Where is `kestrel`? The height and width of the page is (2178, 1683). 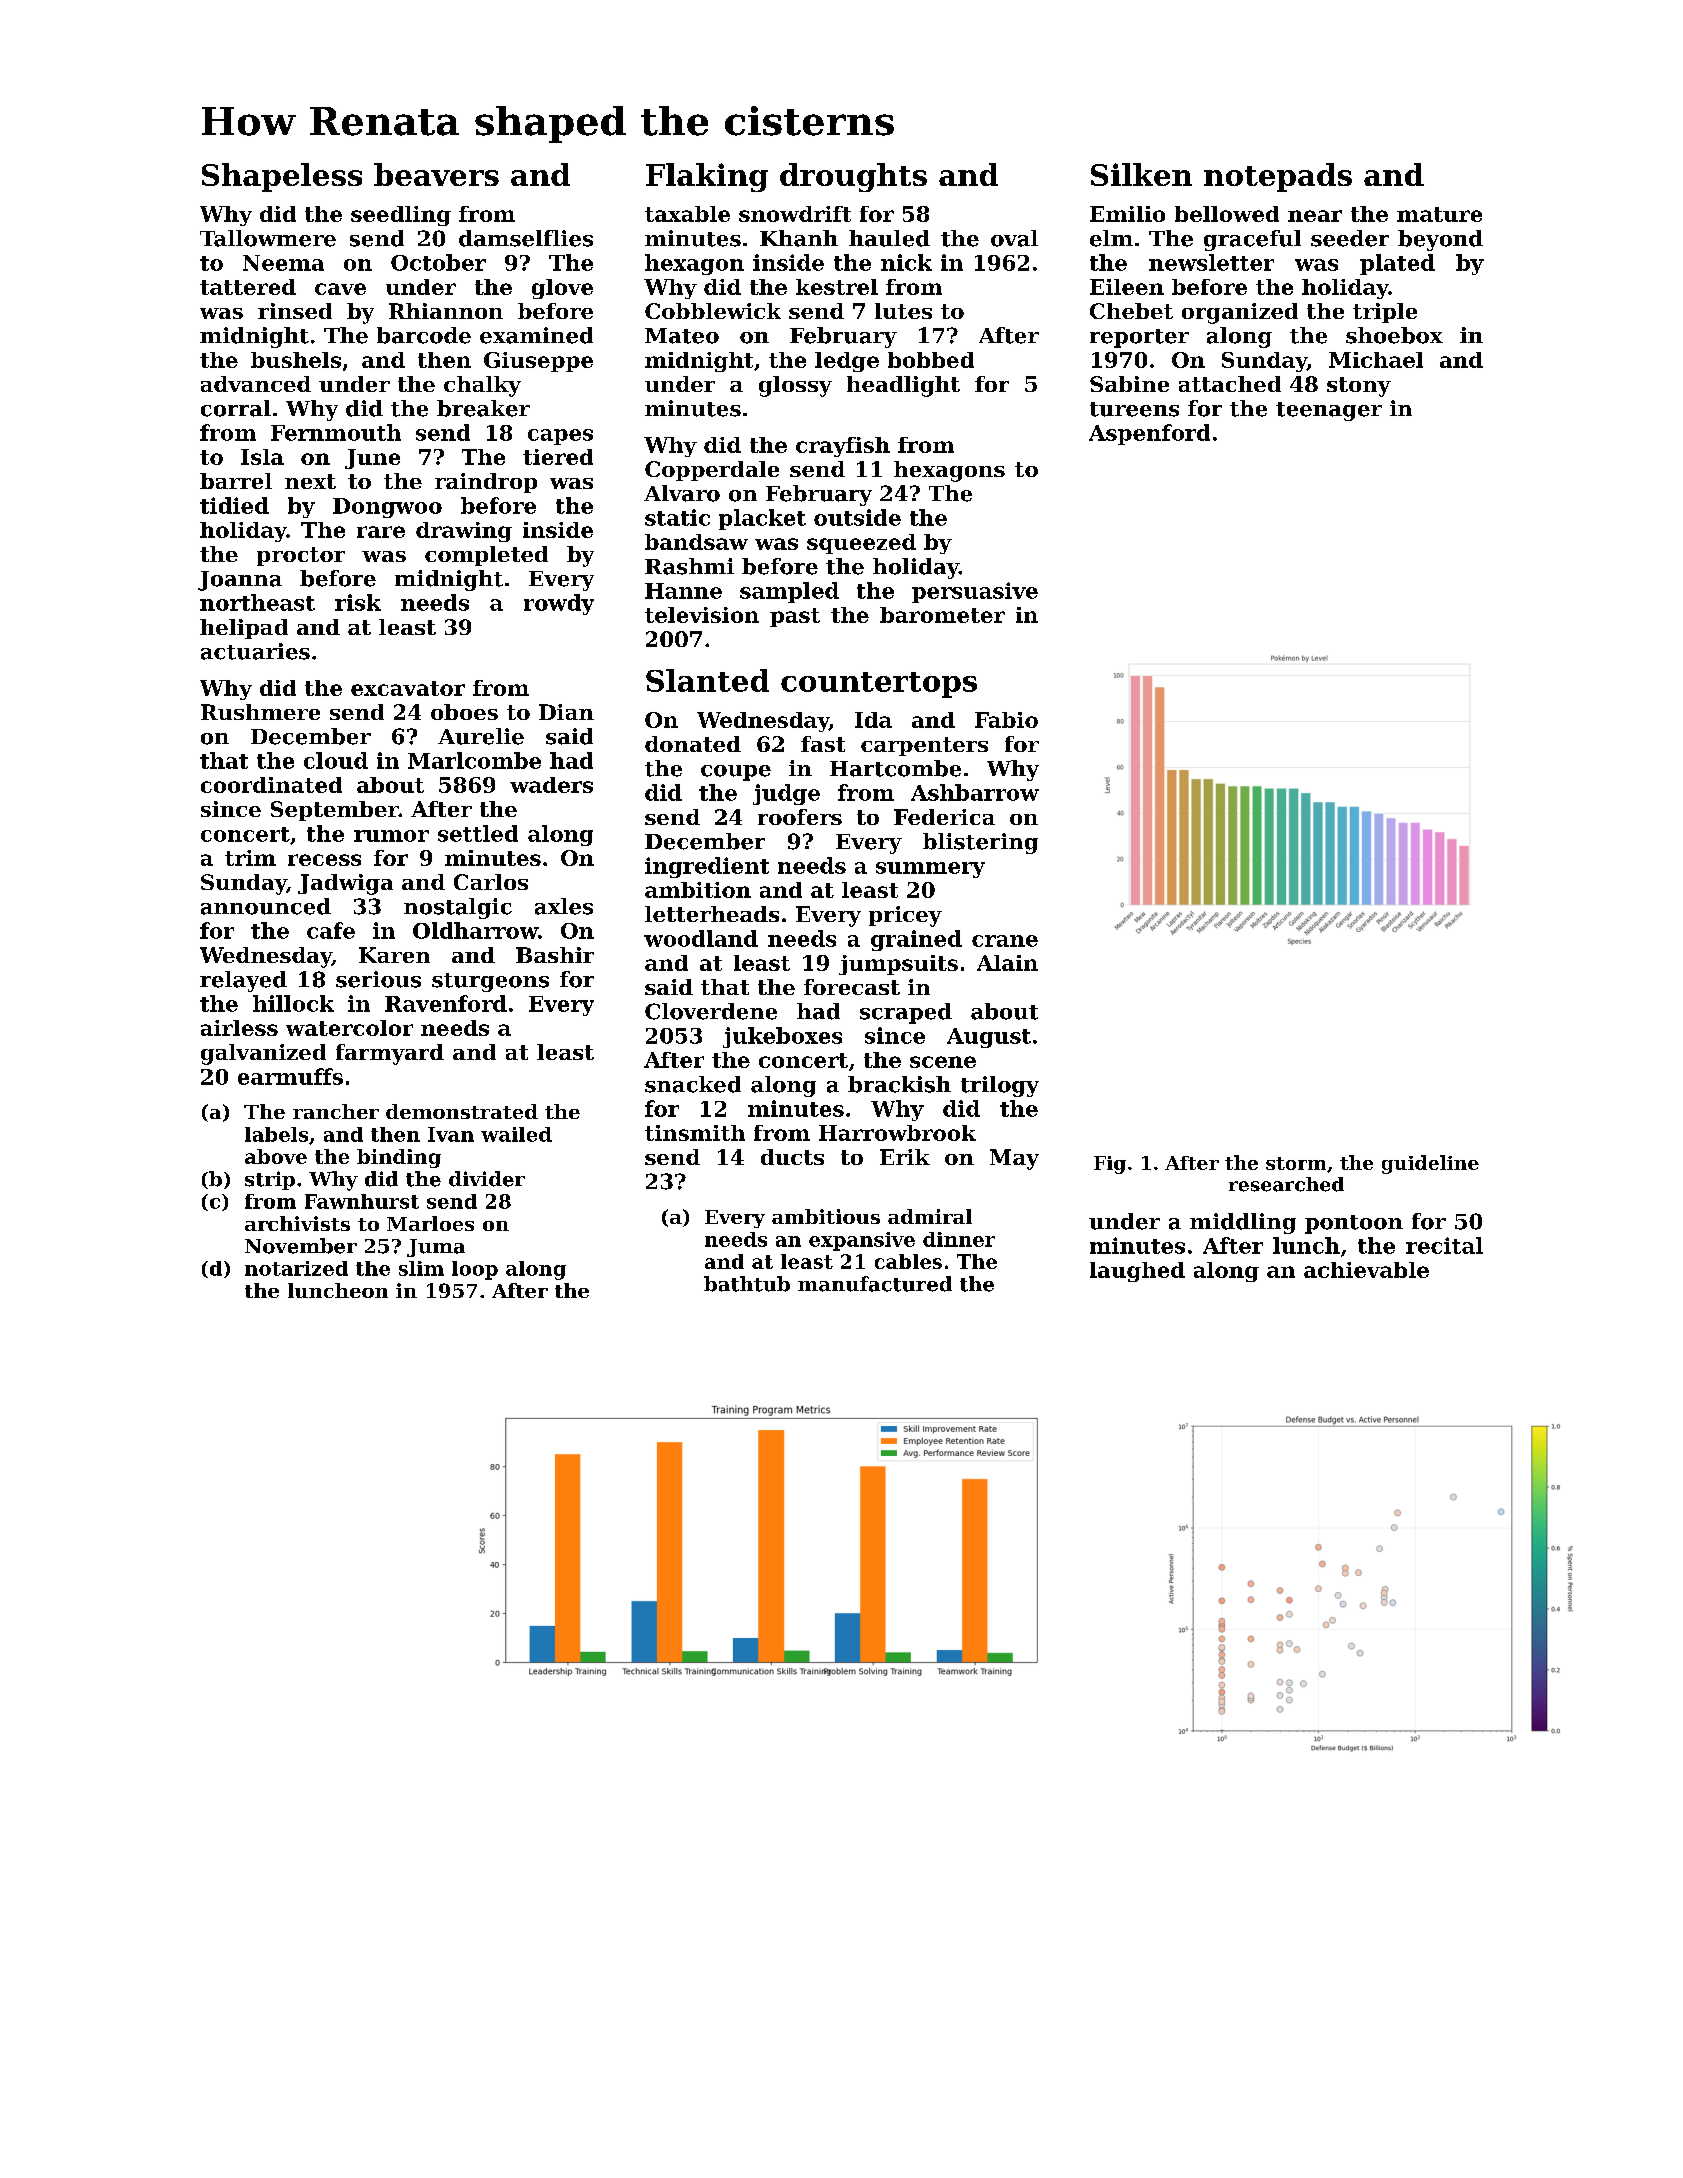
kestrel is located at coordinates (837, 287).
